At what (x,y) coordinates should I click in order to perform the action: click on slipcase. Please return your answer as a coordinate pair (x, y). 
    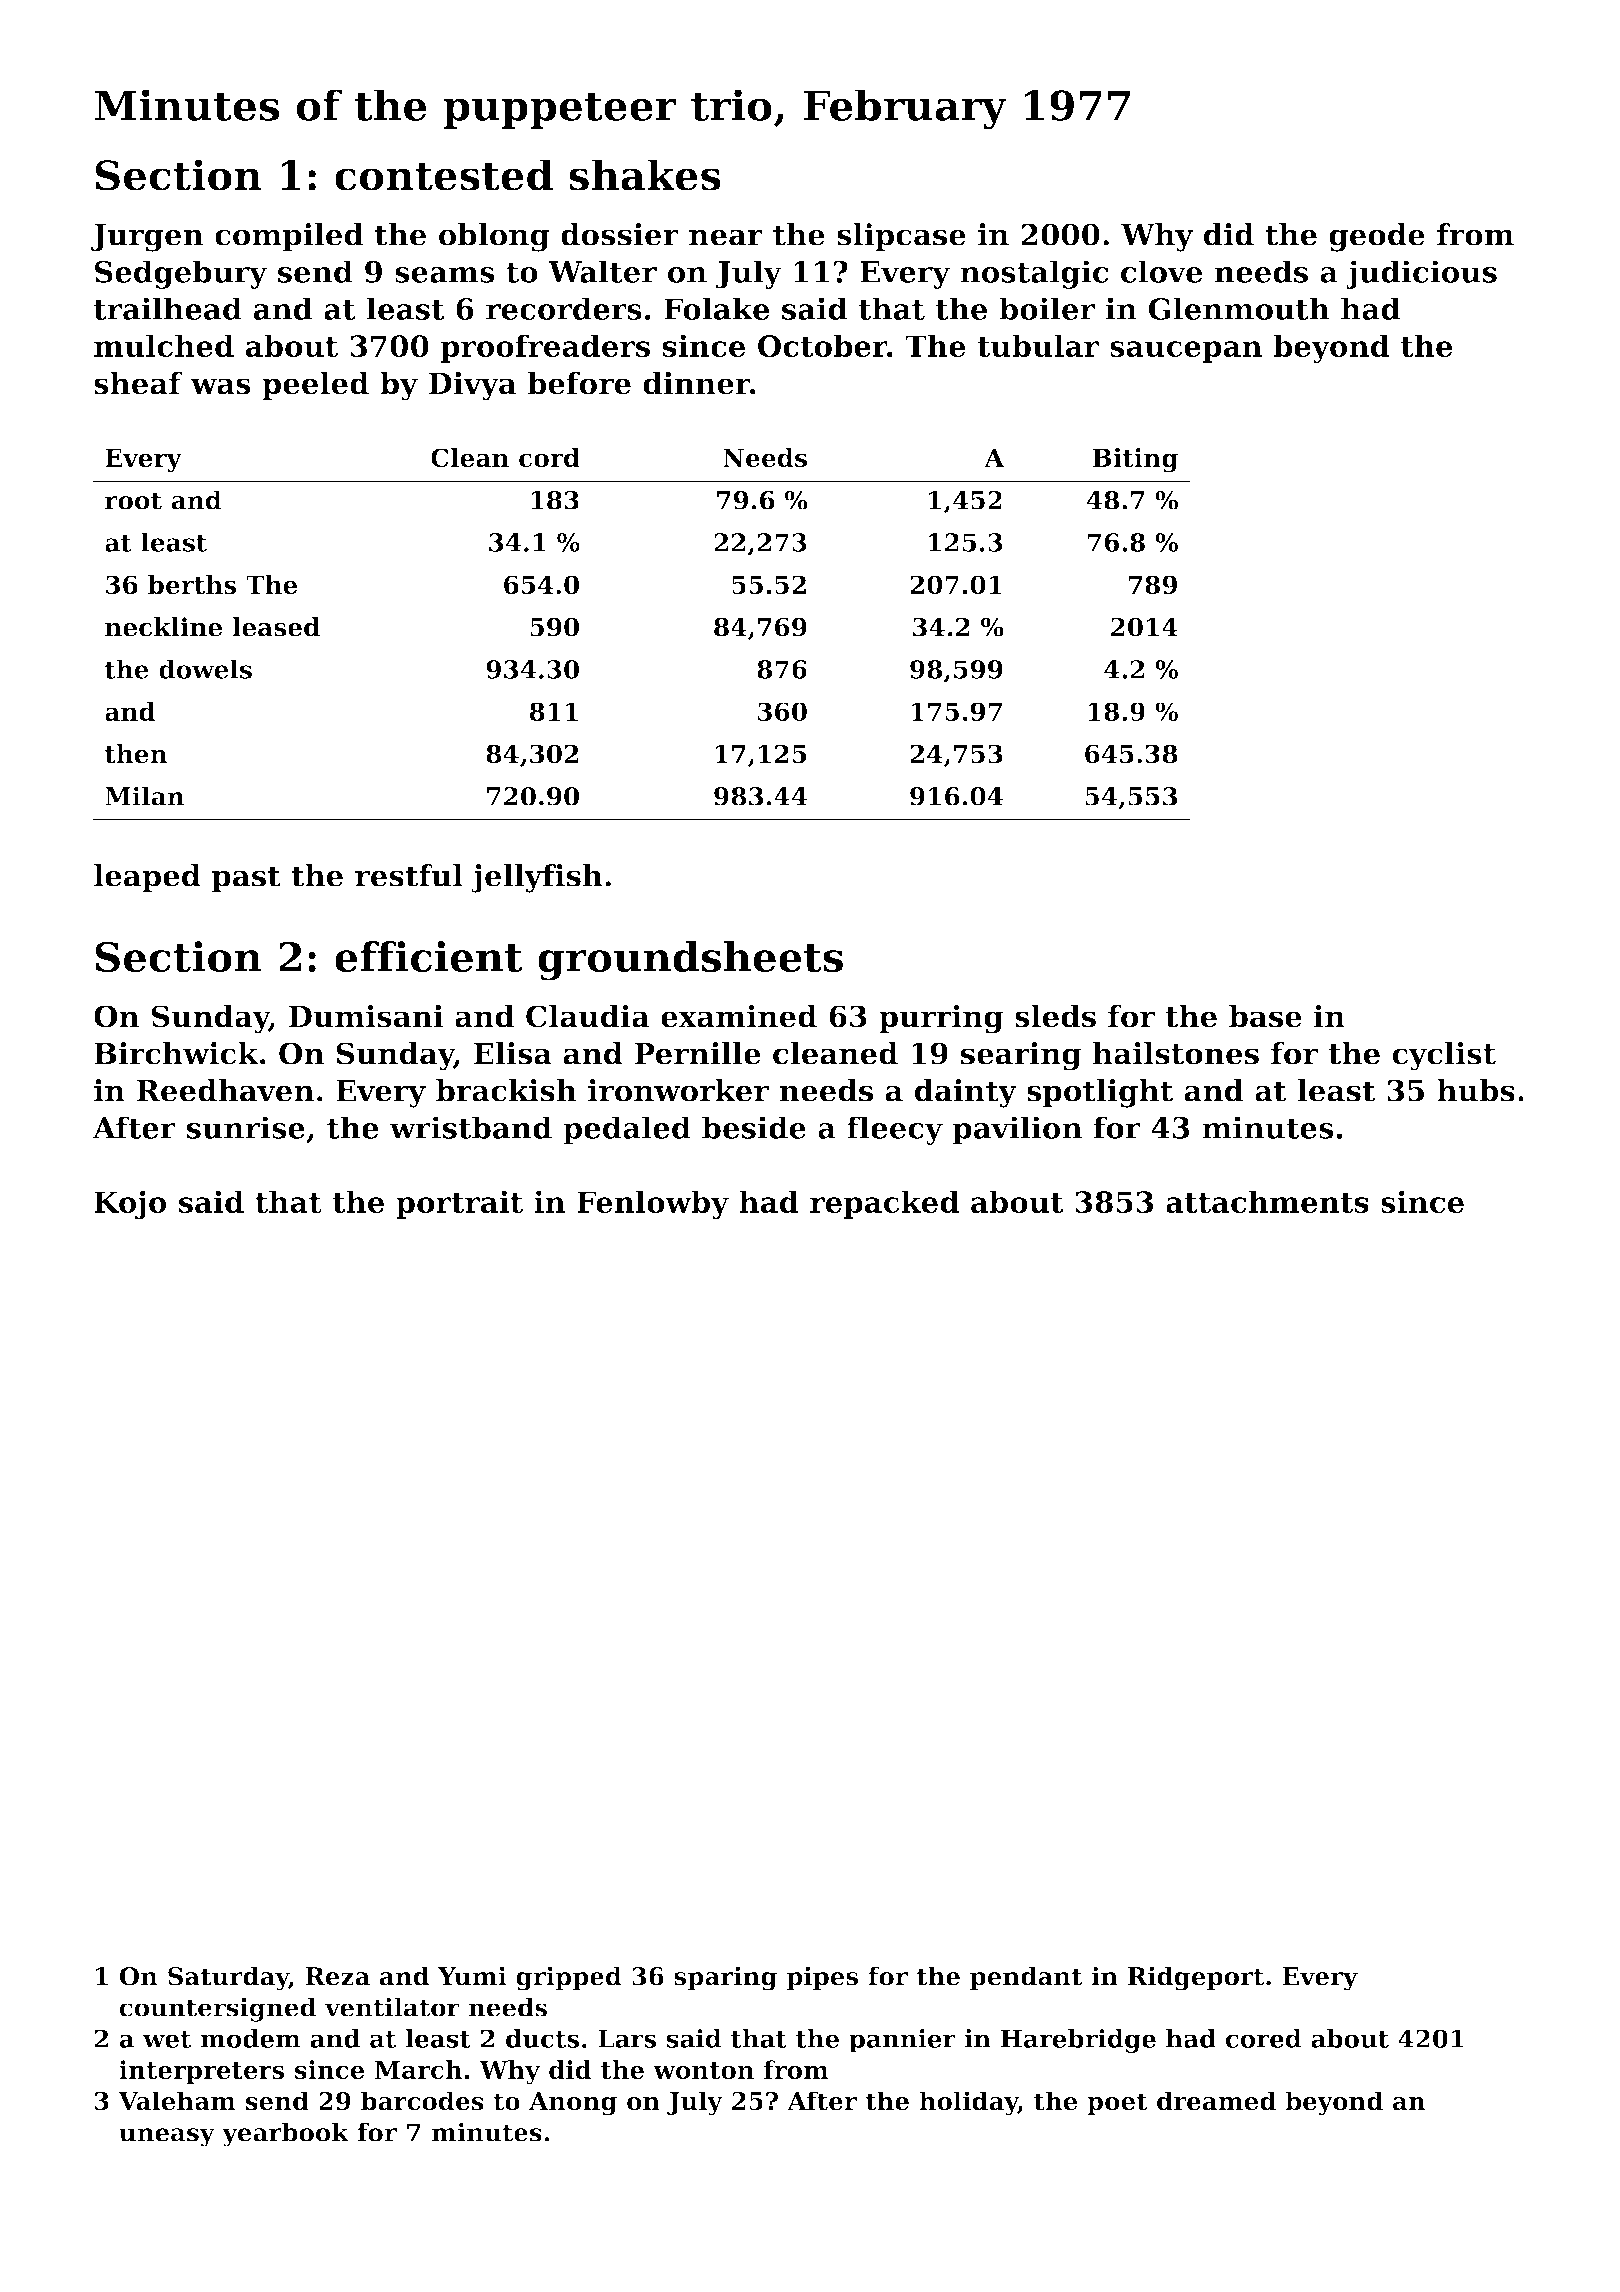
    Looking at the image, I should click on (901, 237).
